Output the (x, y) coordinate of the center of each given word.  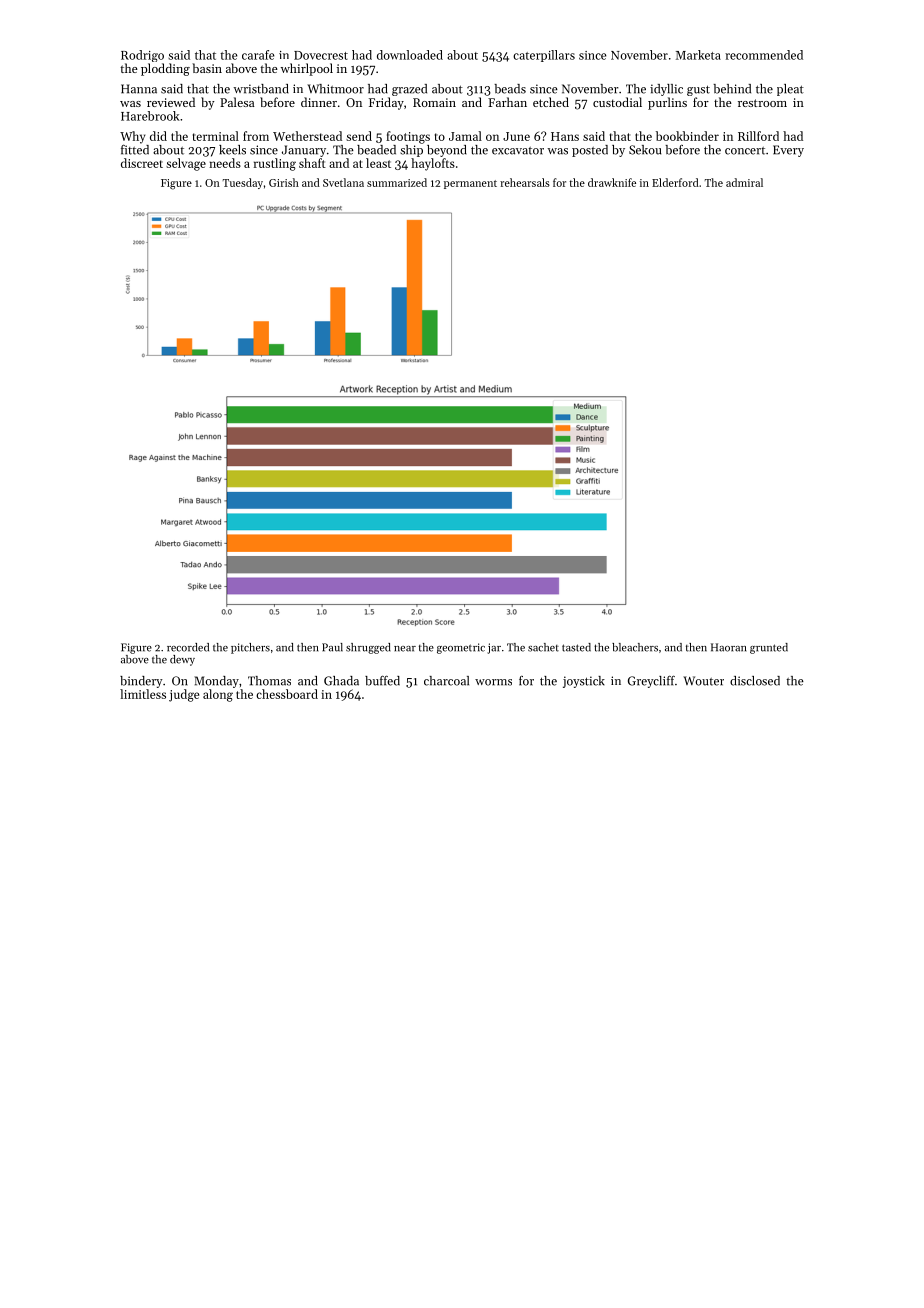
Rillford (758, 136)
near (405, 649)
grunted (769, 648)
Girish (284, 182)
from (256, 136)
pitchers (250, 648)
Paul (332, 647)
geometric (461, 648)
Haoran (728, 647)
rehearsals (525, 182)
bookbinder (687, 136)
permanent (470, 184)
